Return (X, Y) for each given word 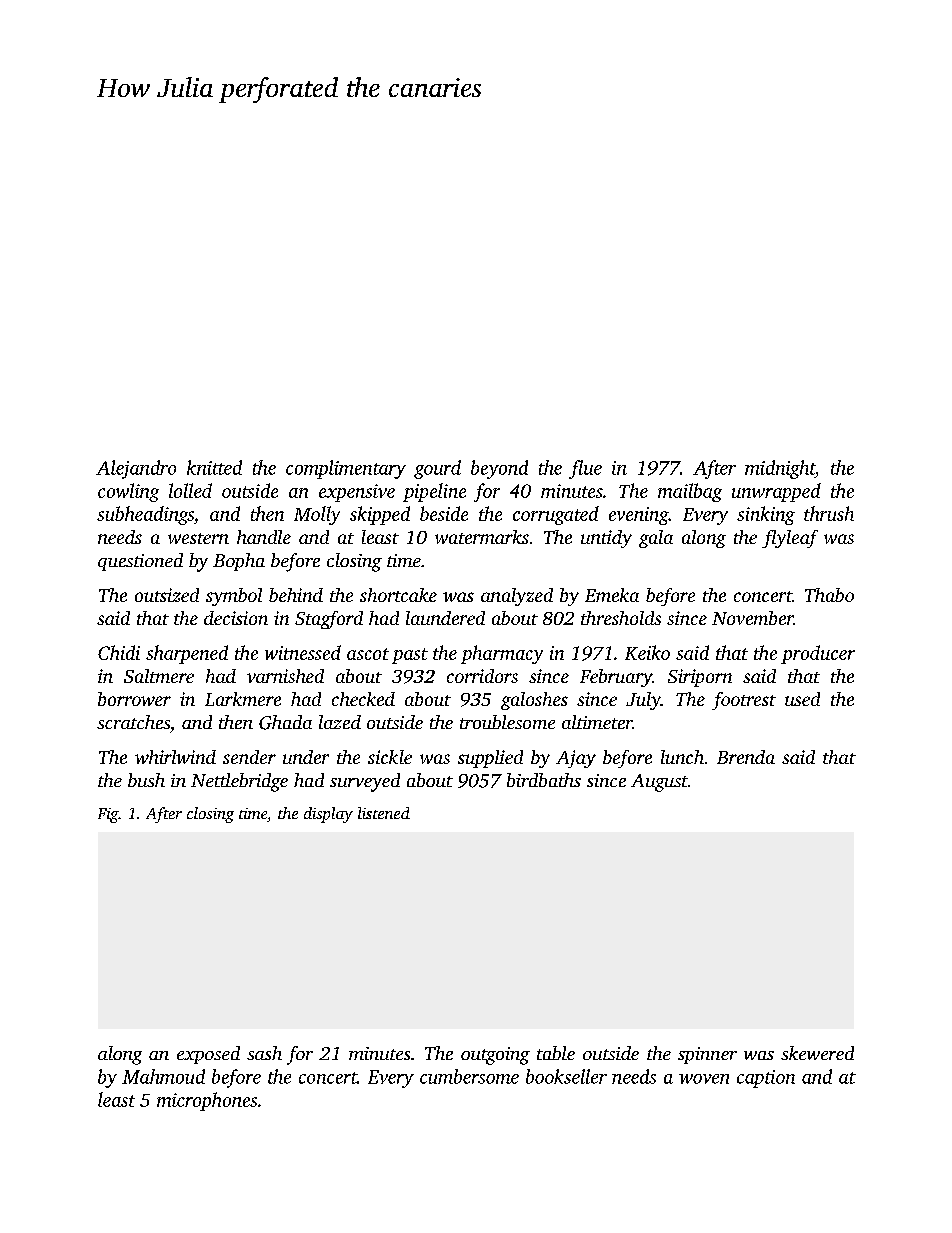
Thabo (829, 595)
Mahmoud (163, 1076)
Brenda (746, 757)
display (328, 815)
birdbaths (544, 780)
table (556, 1053)
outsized (167, 595)
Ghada (285, 722)
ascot (368, 654)
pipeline (434, 492)
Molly (317, 515)
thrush (829, 513)
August (659, 783)
